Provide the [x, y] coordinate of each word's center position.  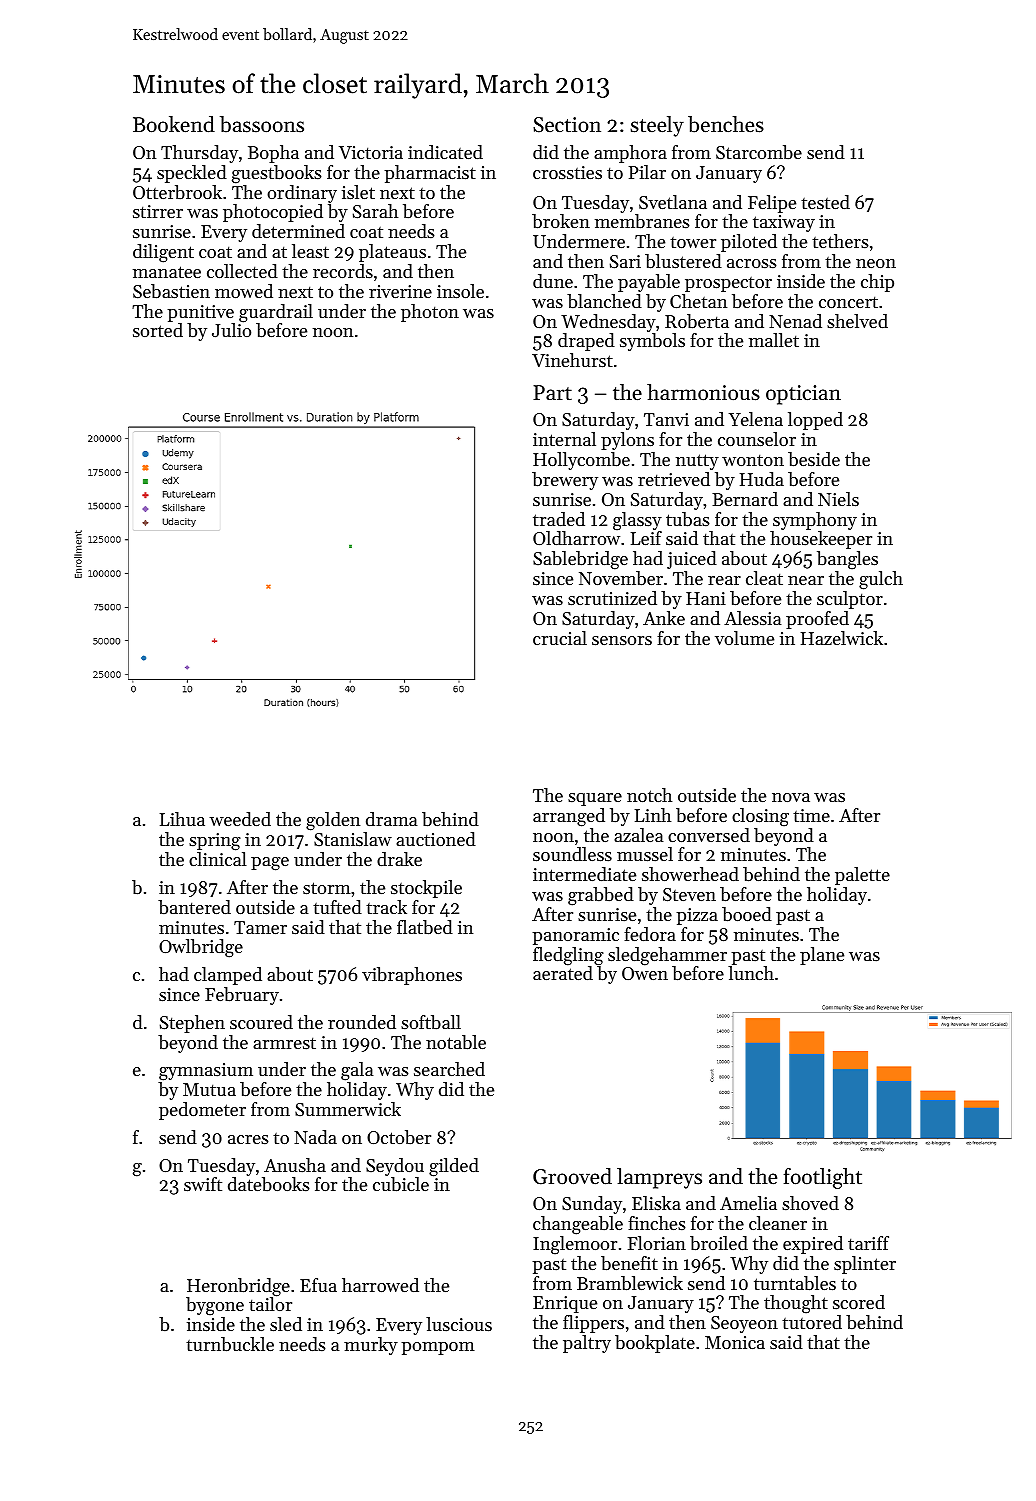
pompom [438, 1348]
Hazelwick [842, 638]
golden [333, 821]
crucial [560, 638]
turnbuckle [230, 1344]
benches [726, 124]
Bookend [174, 124]
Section [567, 125]
